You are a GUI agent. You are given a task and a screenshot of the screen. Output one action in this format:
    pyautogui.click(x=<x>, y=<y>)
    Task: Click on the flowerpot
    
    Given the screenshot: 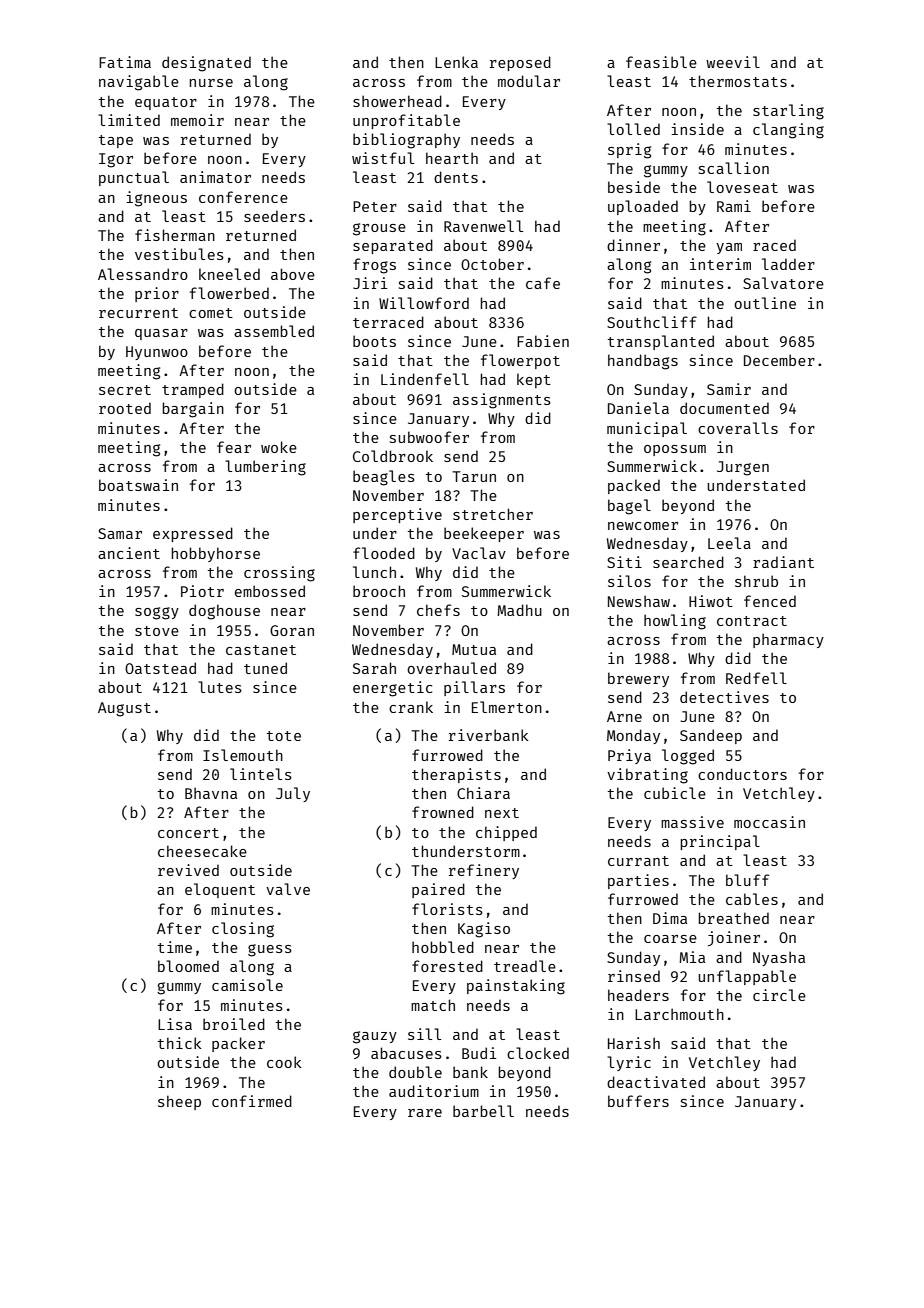 What is the action you would take?
    pyautogui.click(x=520, y=361)
